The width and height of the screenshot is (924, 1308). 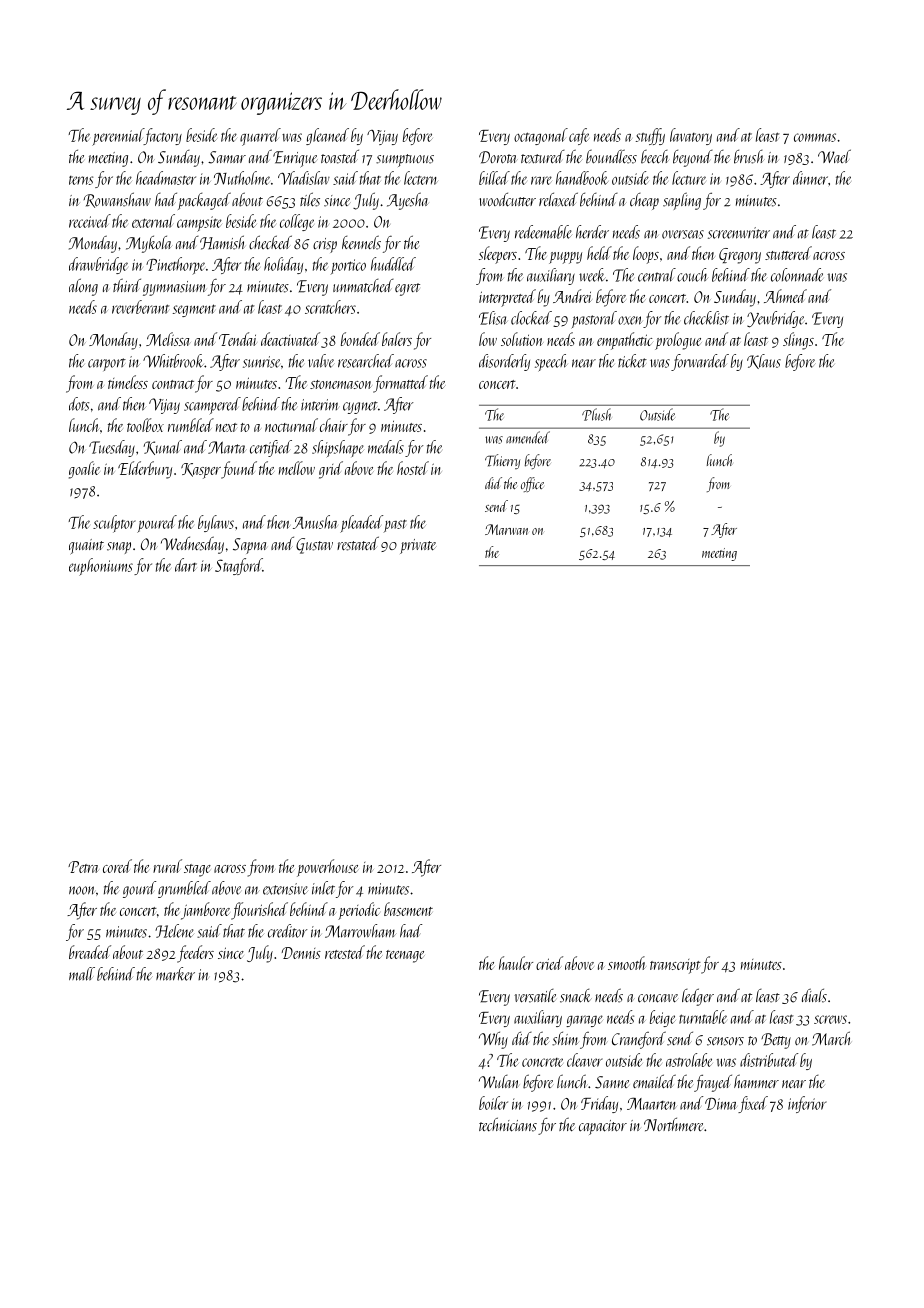 What do you see at coordinates (675, 966) in the screenshot?
I see `transcript` at bounding box center [675, 966].
